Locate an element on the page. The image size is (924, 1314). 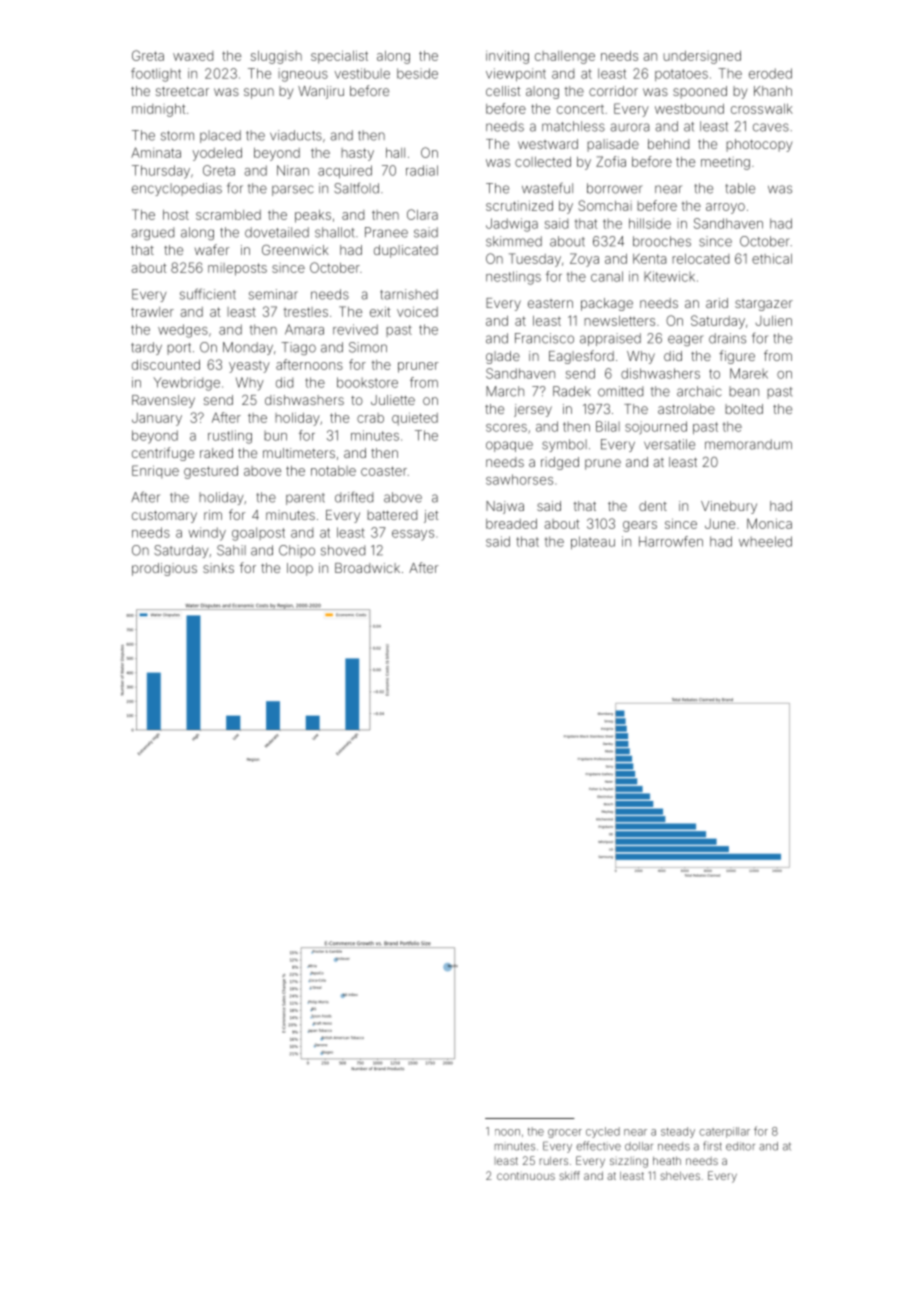
relocated is located at coordinates (700, 259).
